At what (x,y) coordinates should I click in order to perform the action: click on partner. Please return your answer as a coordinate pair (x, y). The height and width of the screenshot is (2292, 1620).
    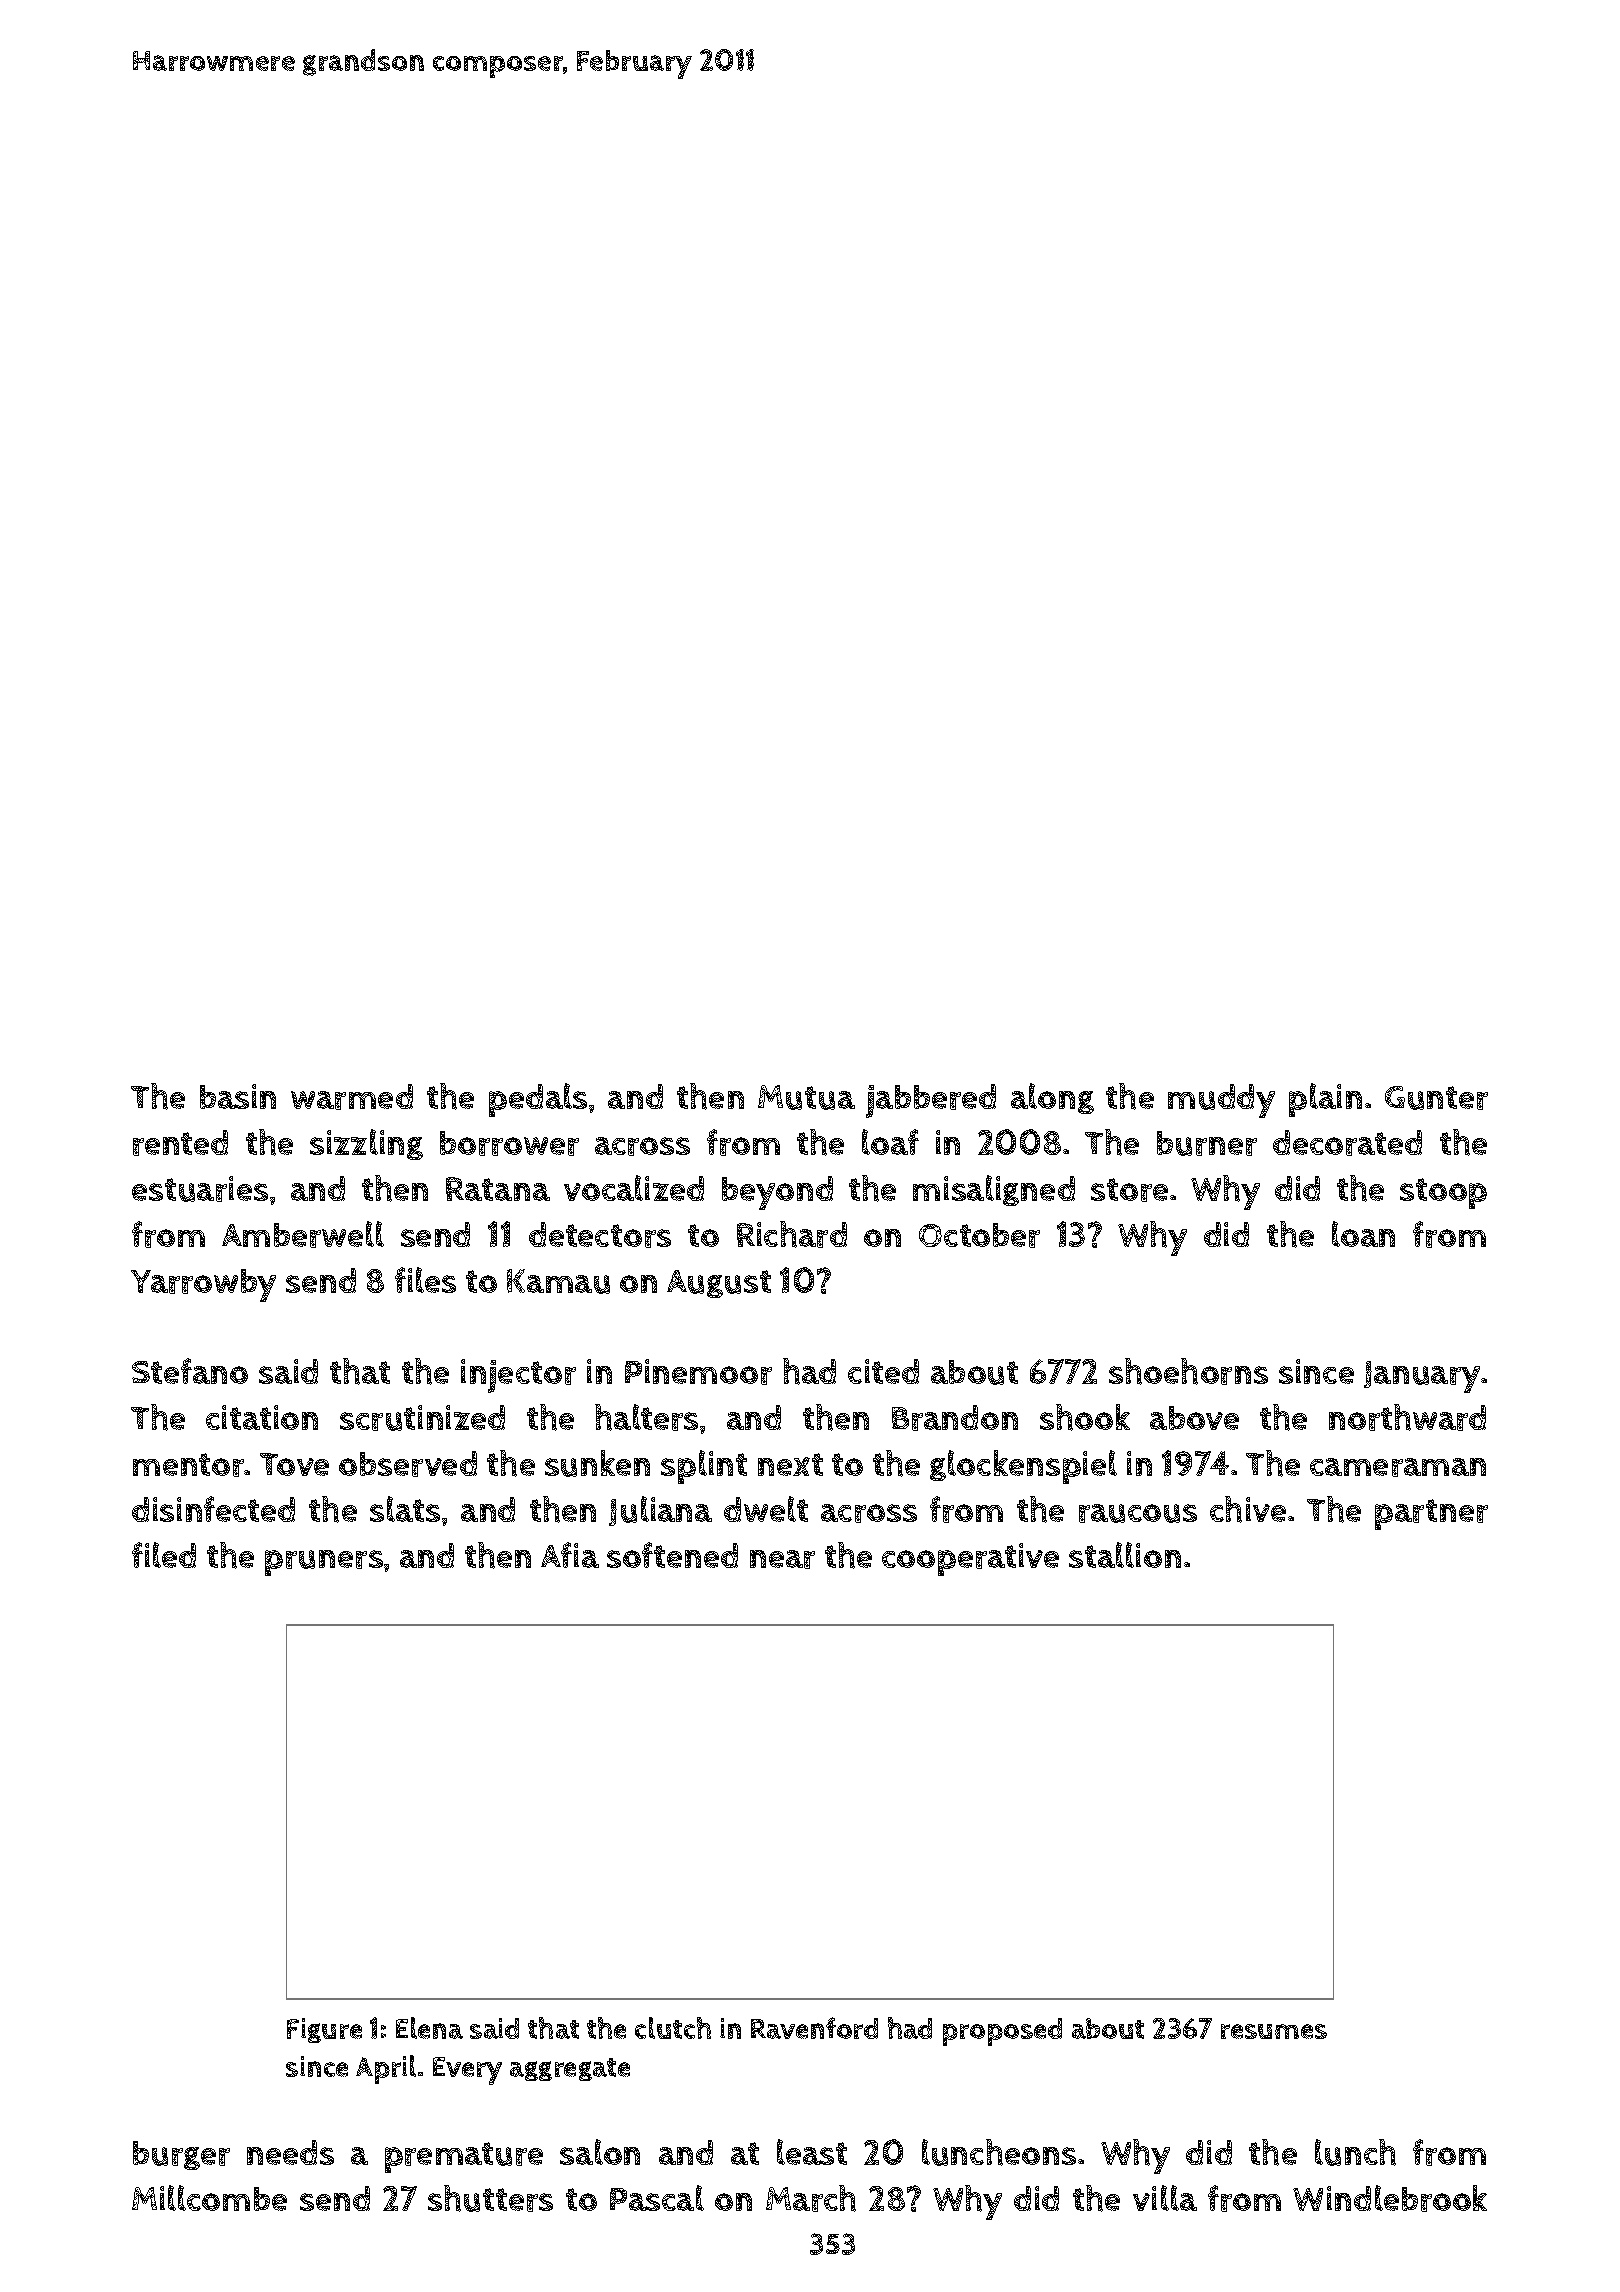
    Looking at the image, I should click on (1431, 1514).
